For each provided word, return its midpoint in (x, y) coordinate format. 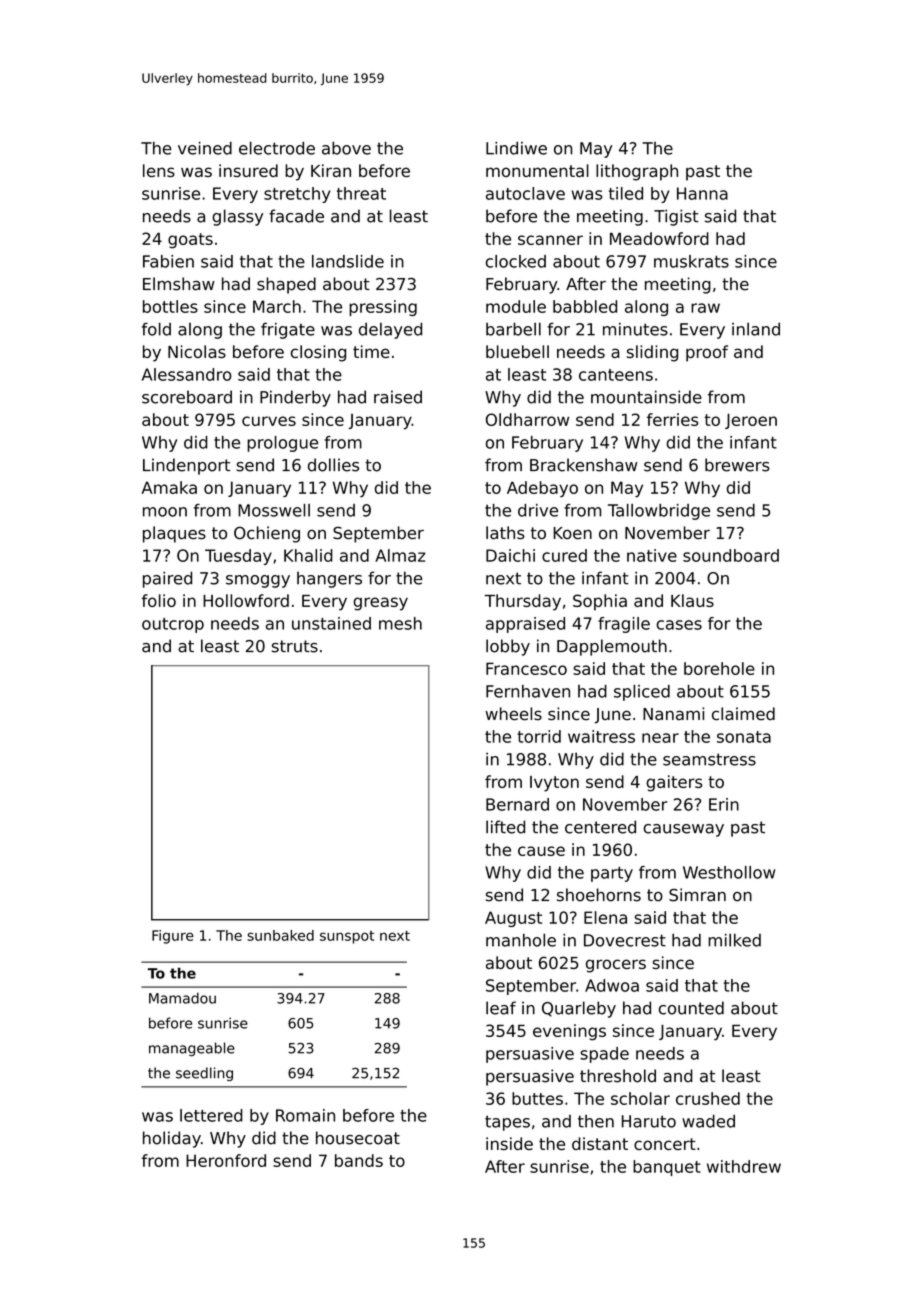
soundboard (731, 555)
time (371, 351)
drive (538, 510)
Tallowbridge (659, 512)
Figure (173, 937)
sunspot (347, 937)
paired (167, 579)
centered (600, 827)
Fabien (168, 261)
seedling (204, 1074)
